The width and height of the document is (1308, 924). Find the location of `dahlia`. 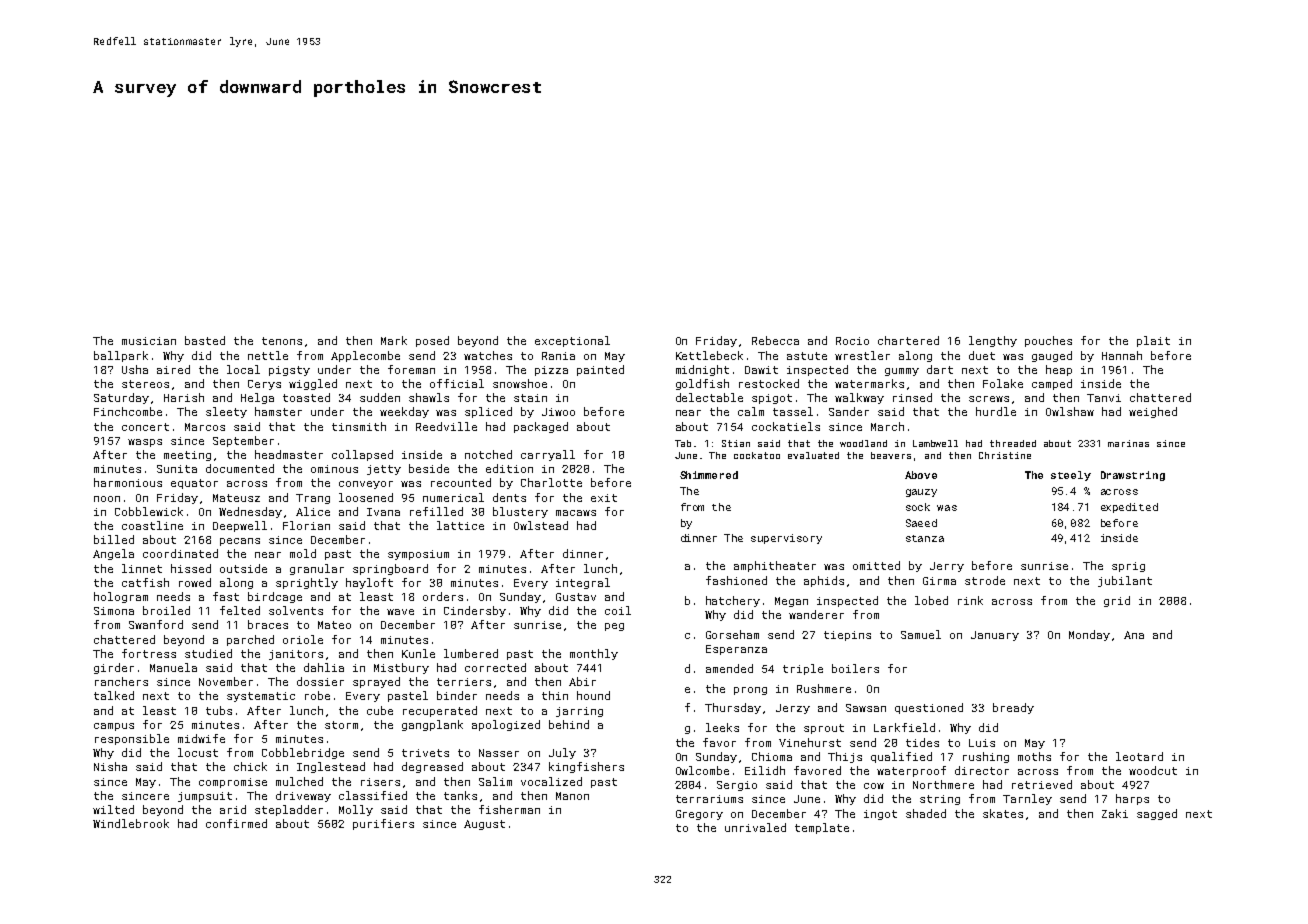

dahlia is located at coordinates (324, 667).
